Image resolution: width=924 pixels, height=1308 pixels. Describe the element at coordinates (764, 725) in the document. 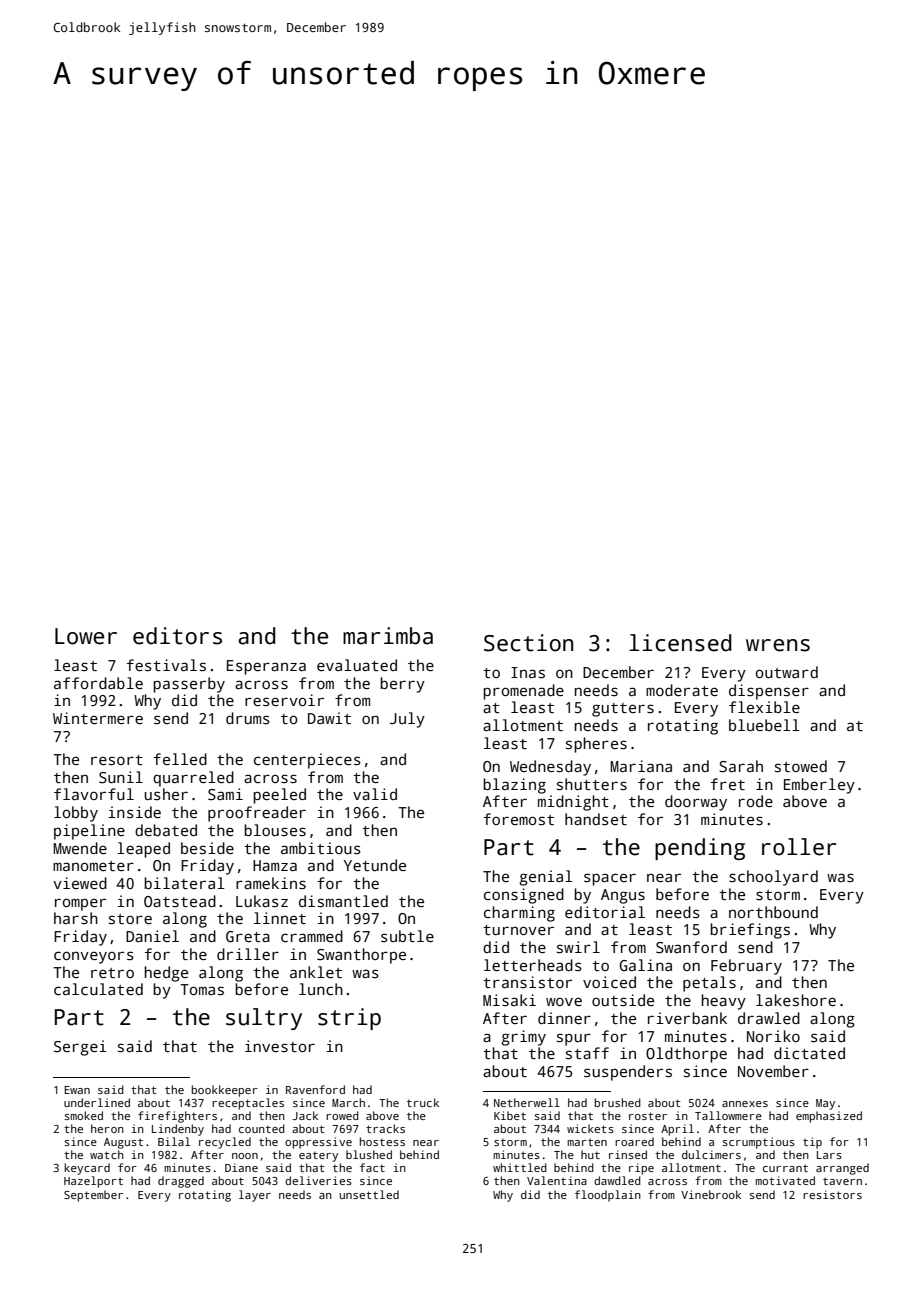

I see `bluebell` at that location.
